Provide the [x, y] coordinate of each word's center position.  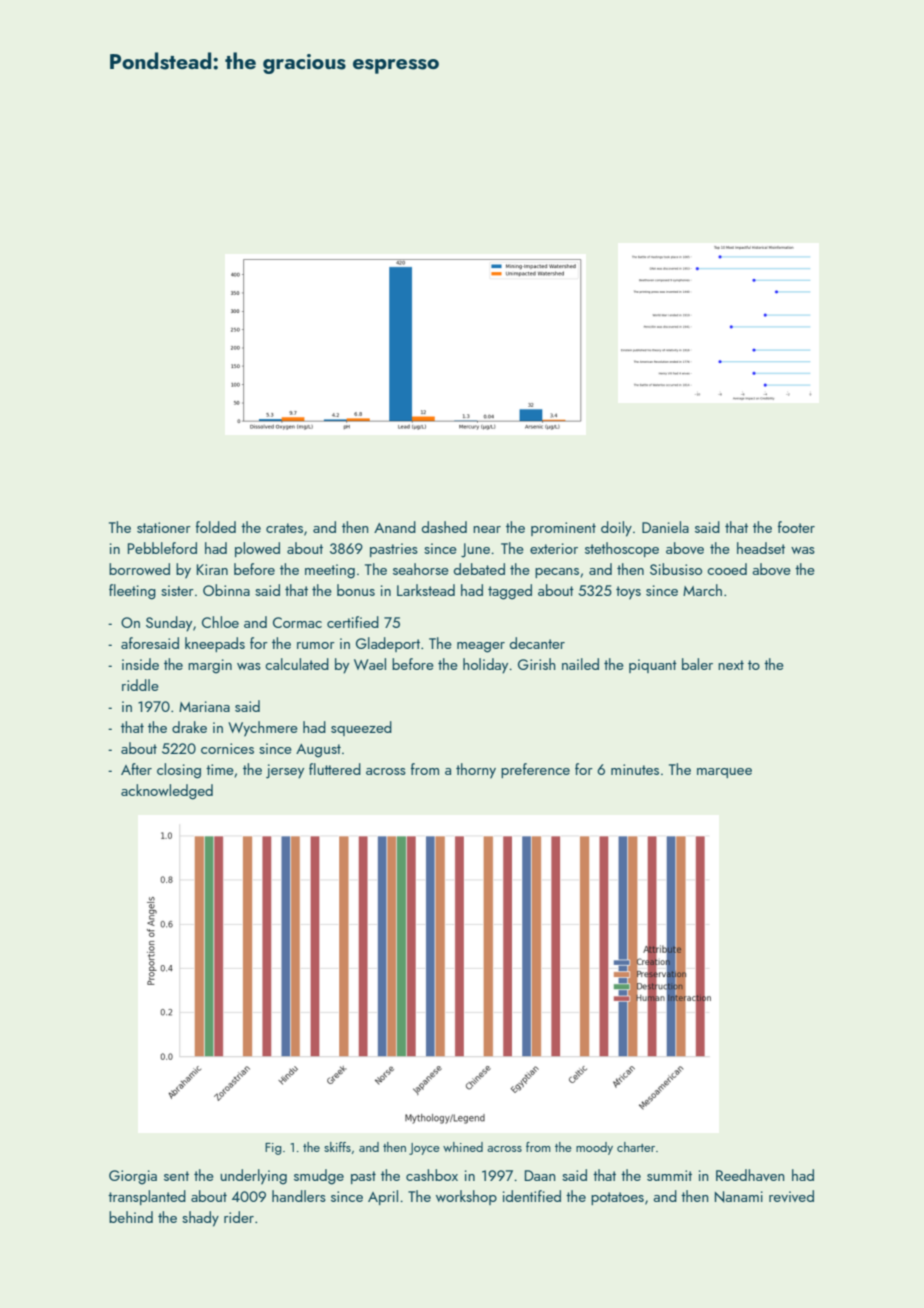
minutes [635, 769]
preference [535, 770]
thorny [476, 771]
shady [200, 1219]
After [136, 769]
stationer [164, 527]
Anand [395, 527]
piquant [653, 666]
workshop [466, 1197]
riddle [140, 685]
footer [796, 527]
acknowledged [167, 792]
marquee [724, 773]
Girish [537, 664]
